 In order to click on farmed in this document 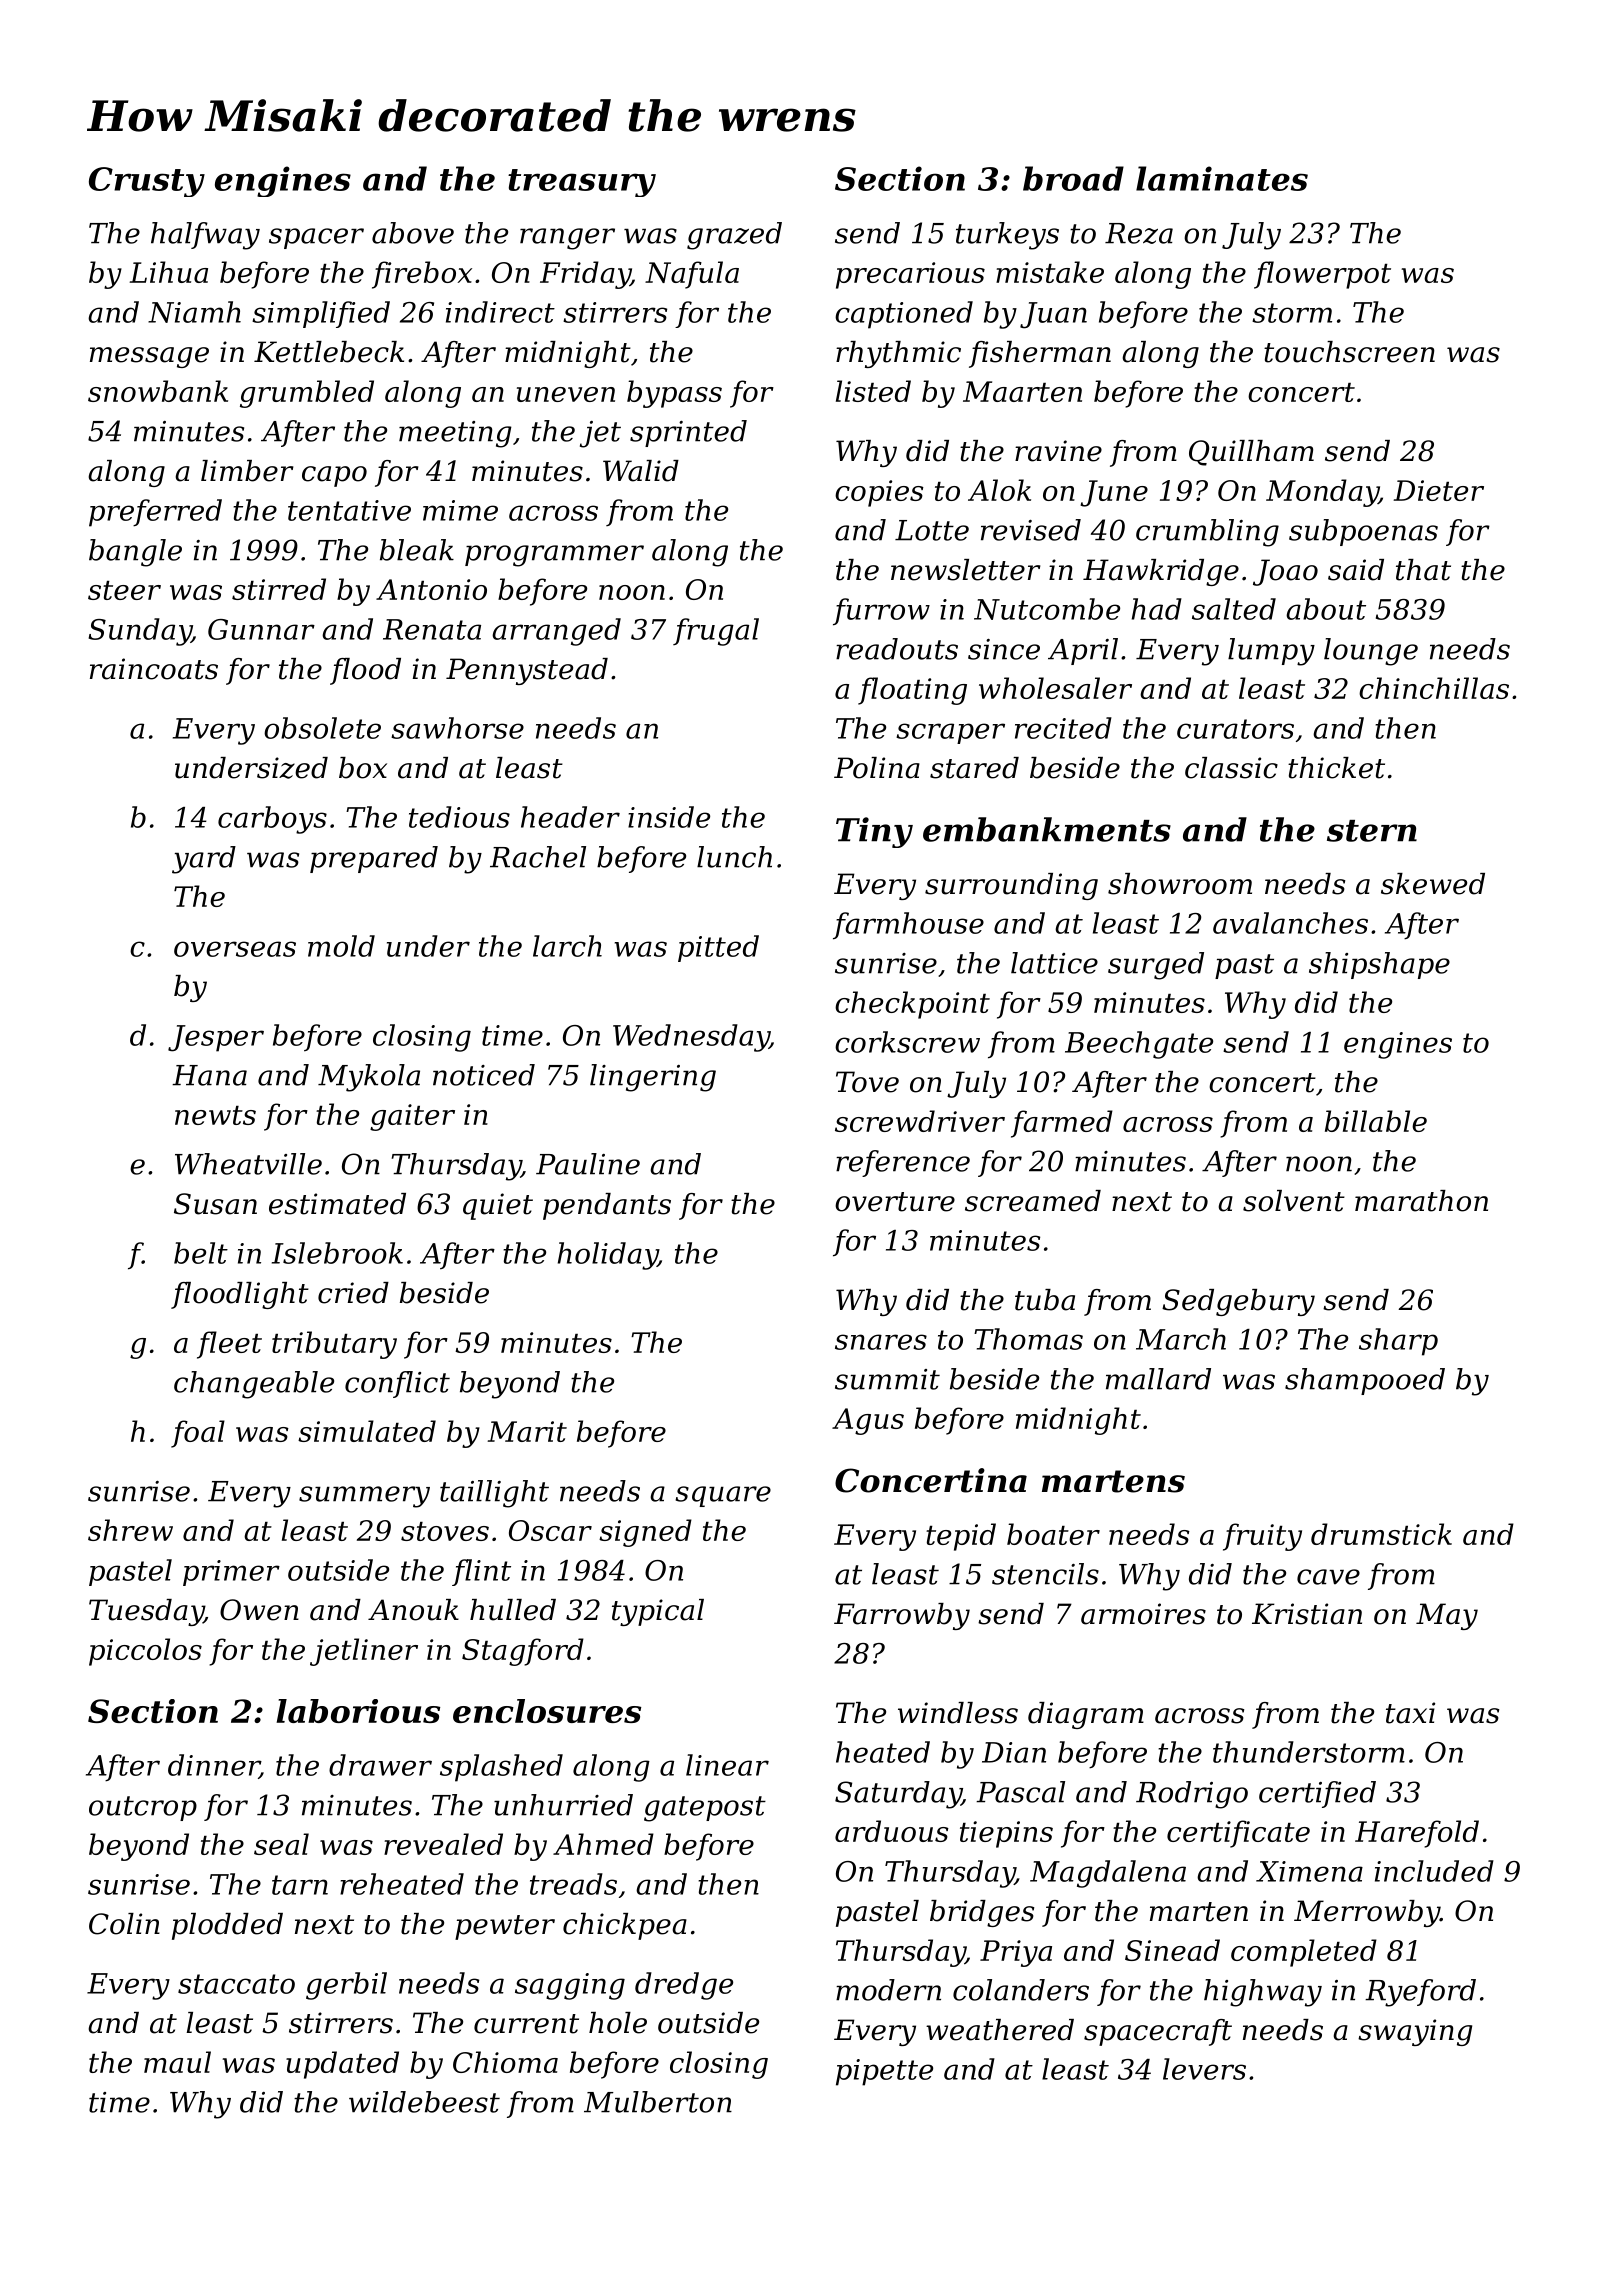, I will do `click(1062, 1124)`.
